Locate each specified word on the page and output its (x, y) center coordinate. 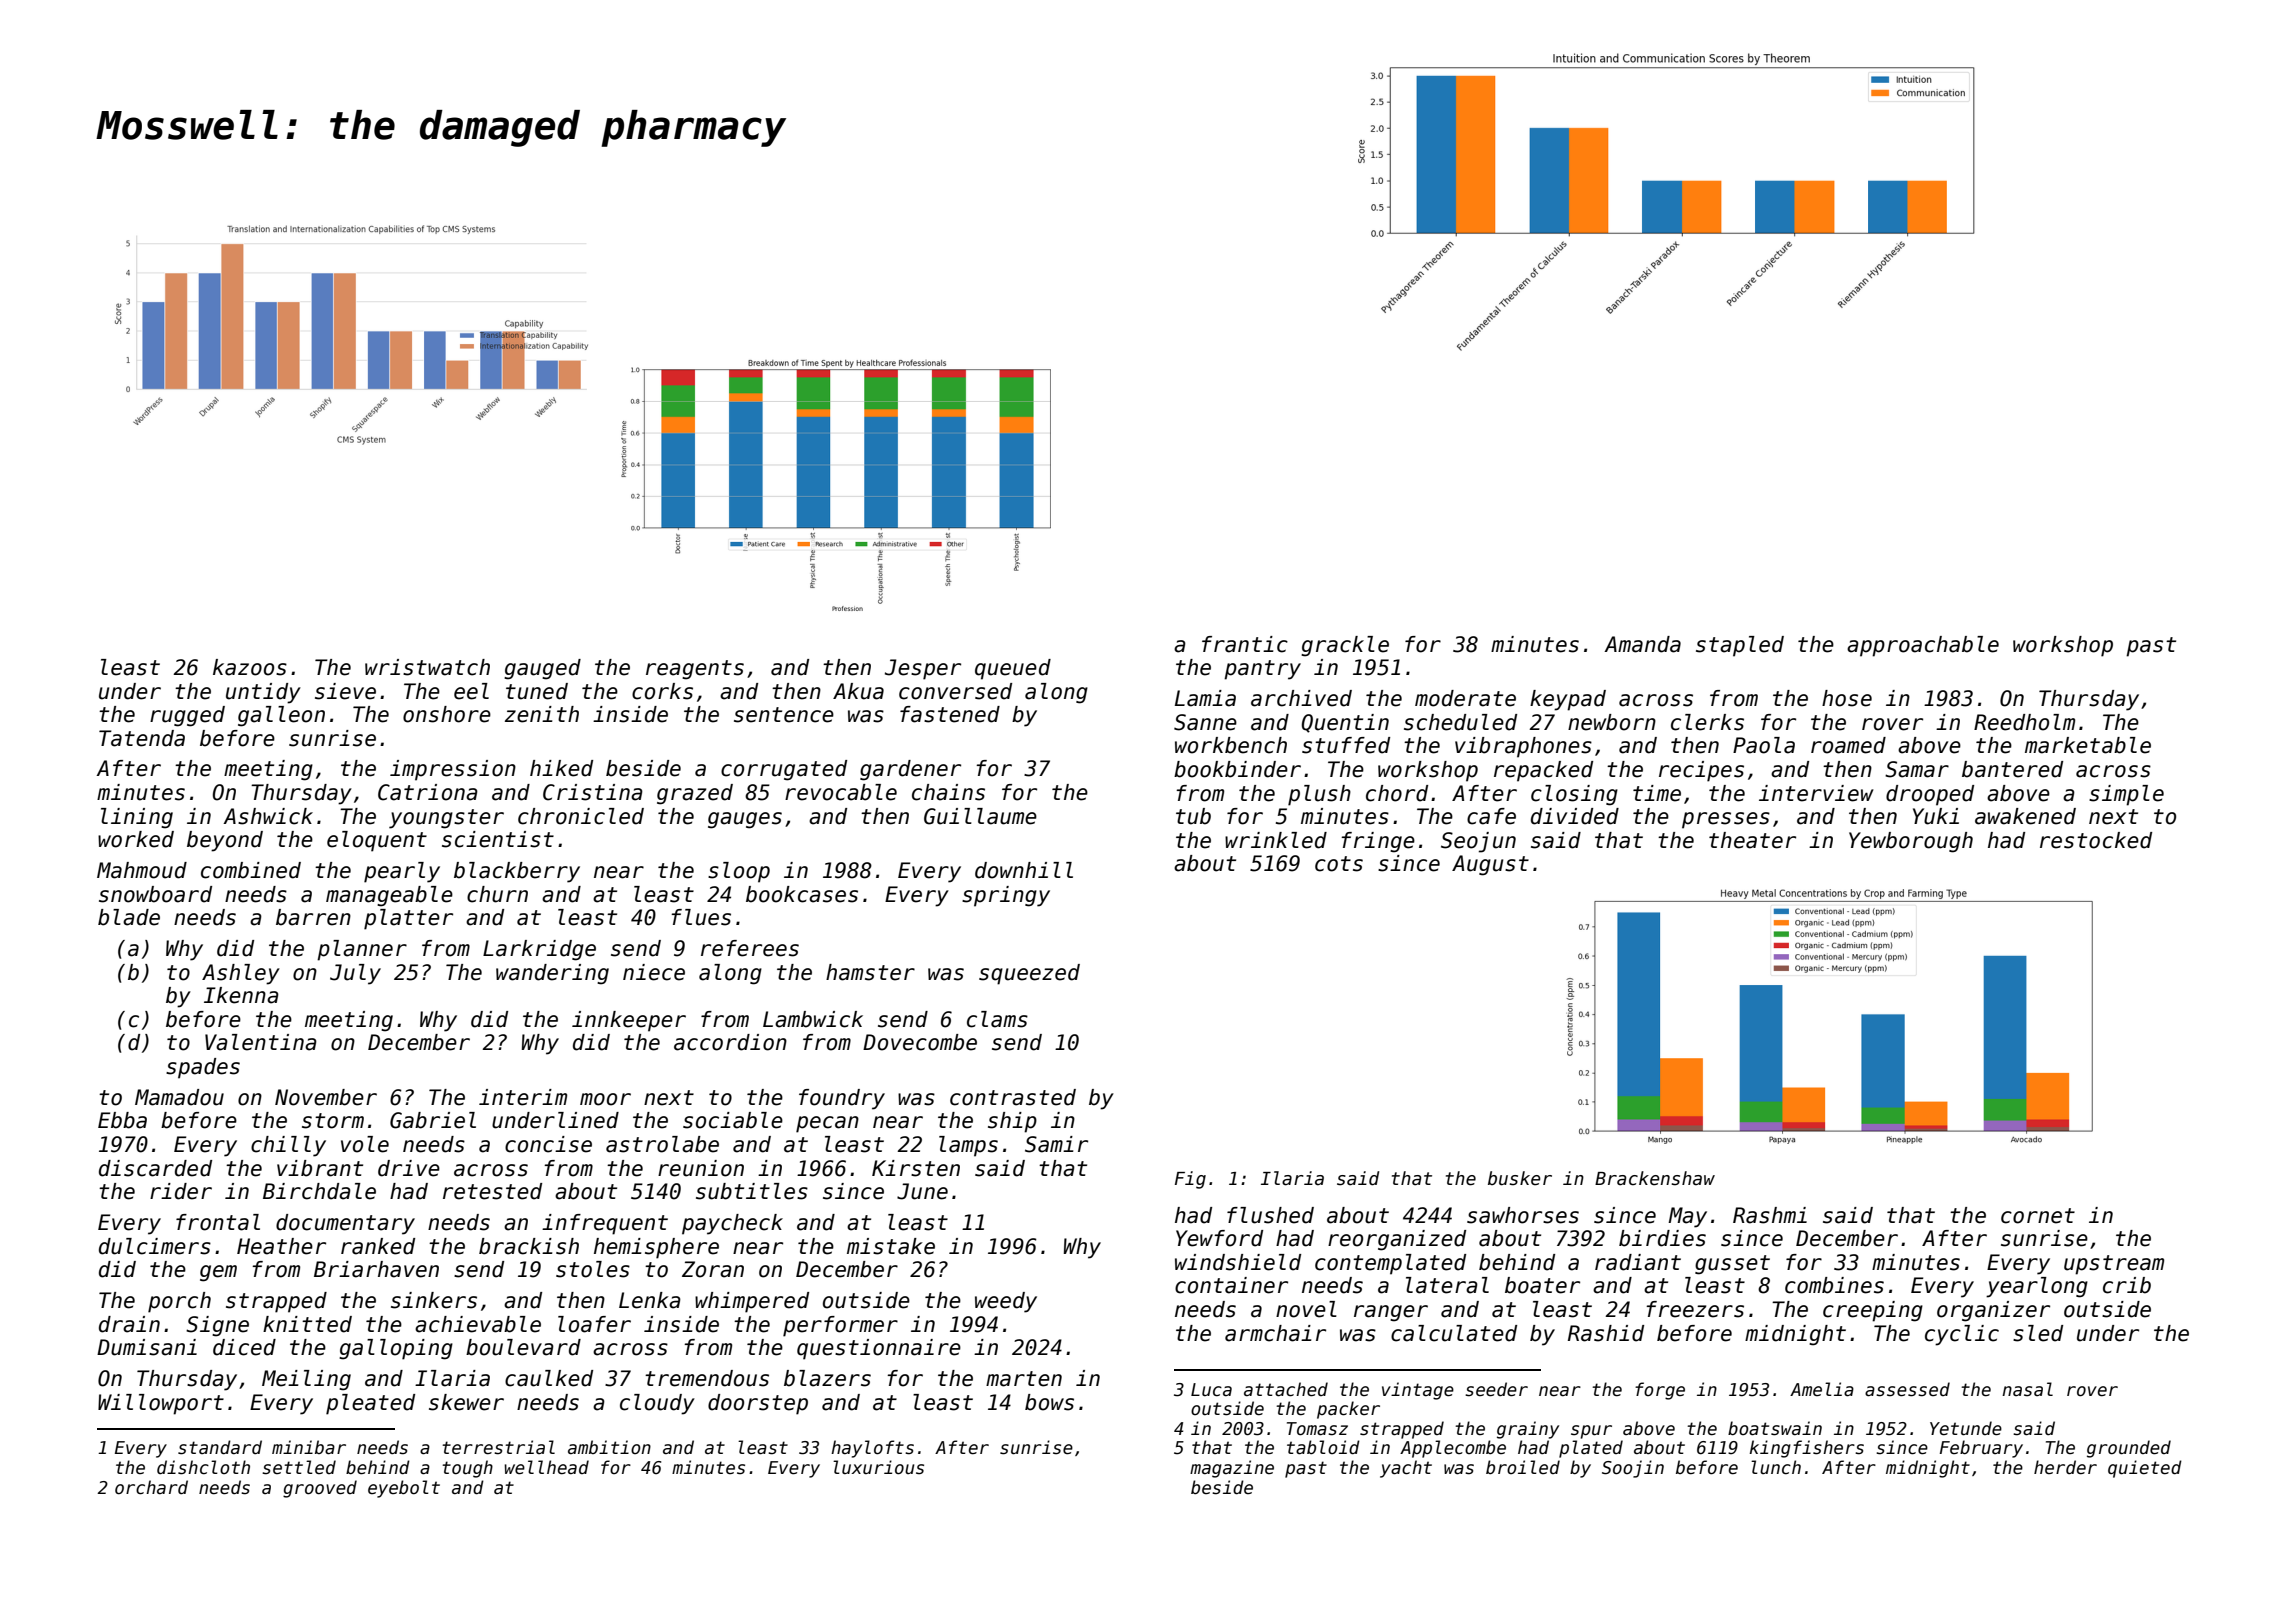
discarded (155, 1168)
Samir (1056, 1144)
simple (2126, 795)
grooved (320, 1489)
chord (1397, 793)
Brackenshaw (1655, 1178)
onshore (447, 714)
